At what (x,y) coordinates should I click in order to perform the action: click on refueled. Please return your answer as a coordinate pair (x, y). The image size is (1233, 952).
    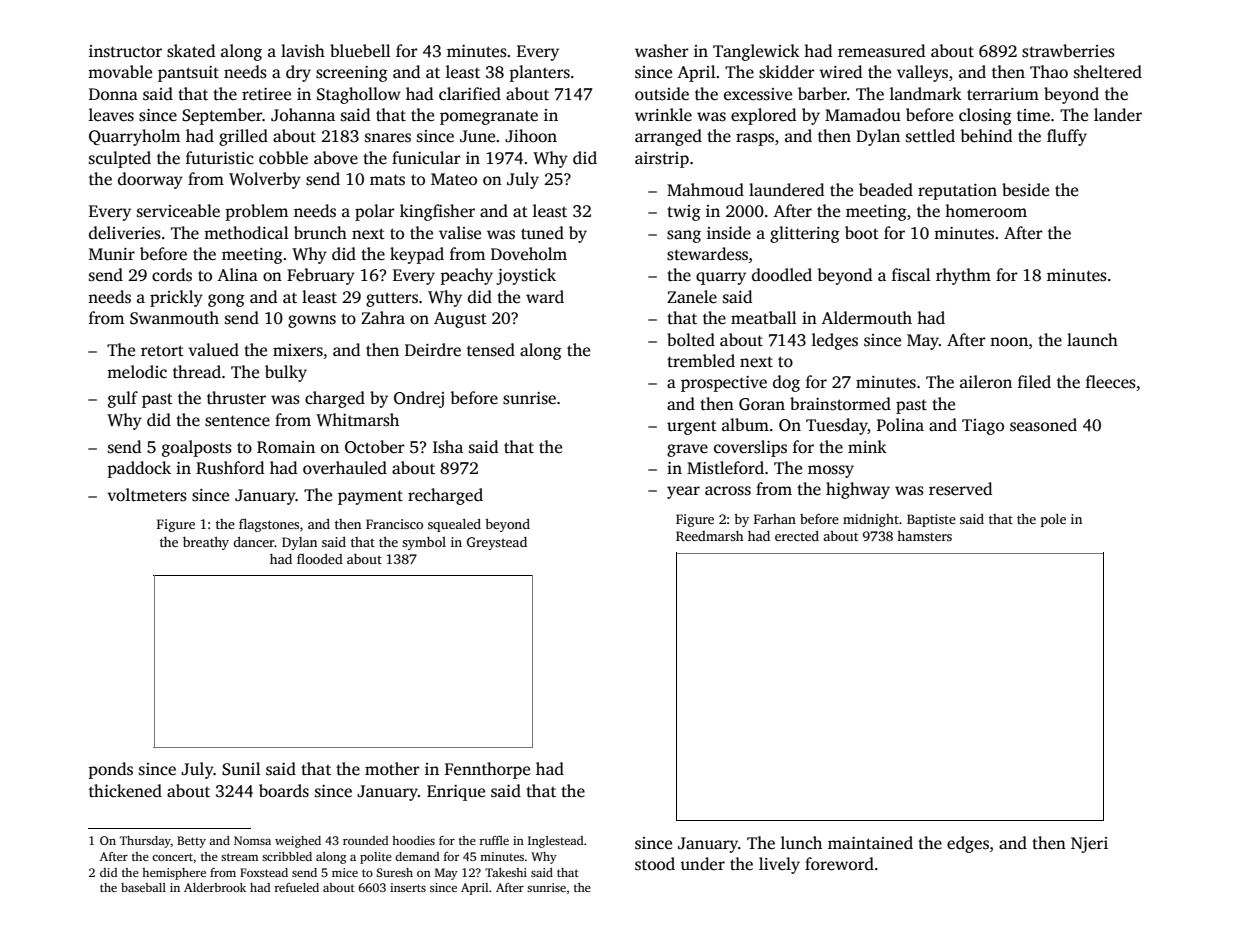
    Looking at the image, I should click on (296, 887).
